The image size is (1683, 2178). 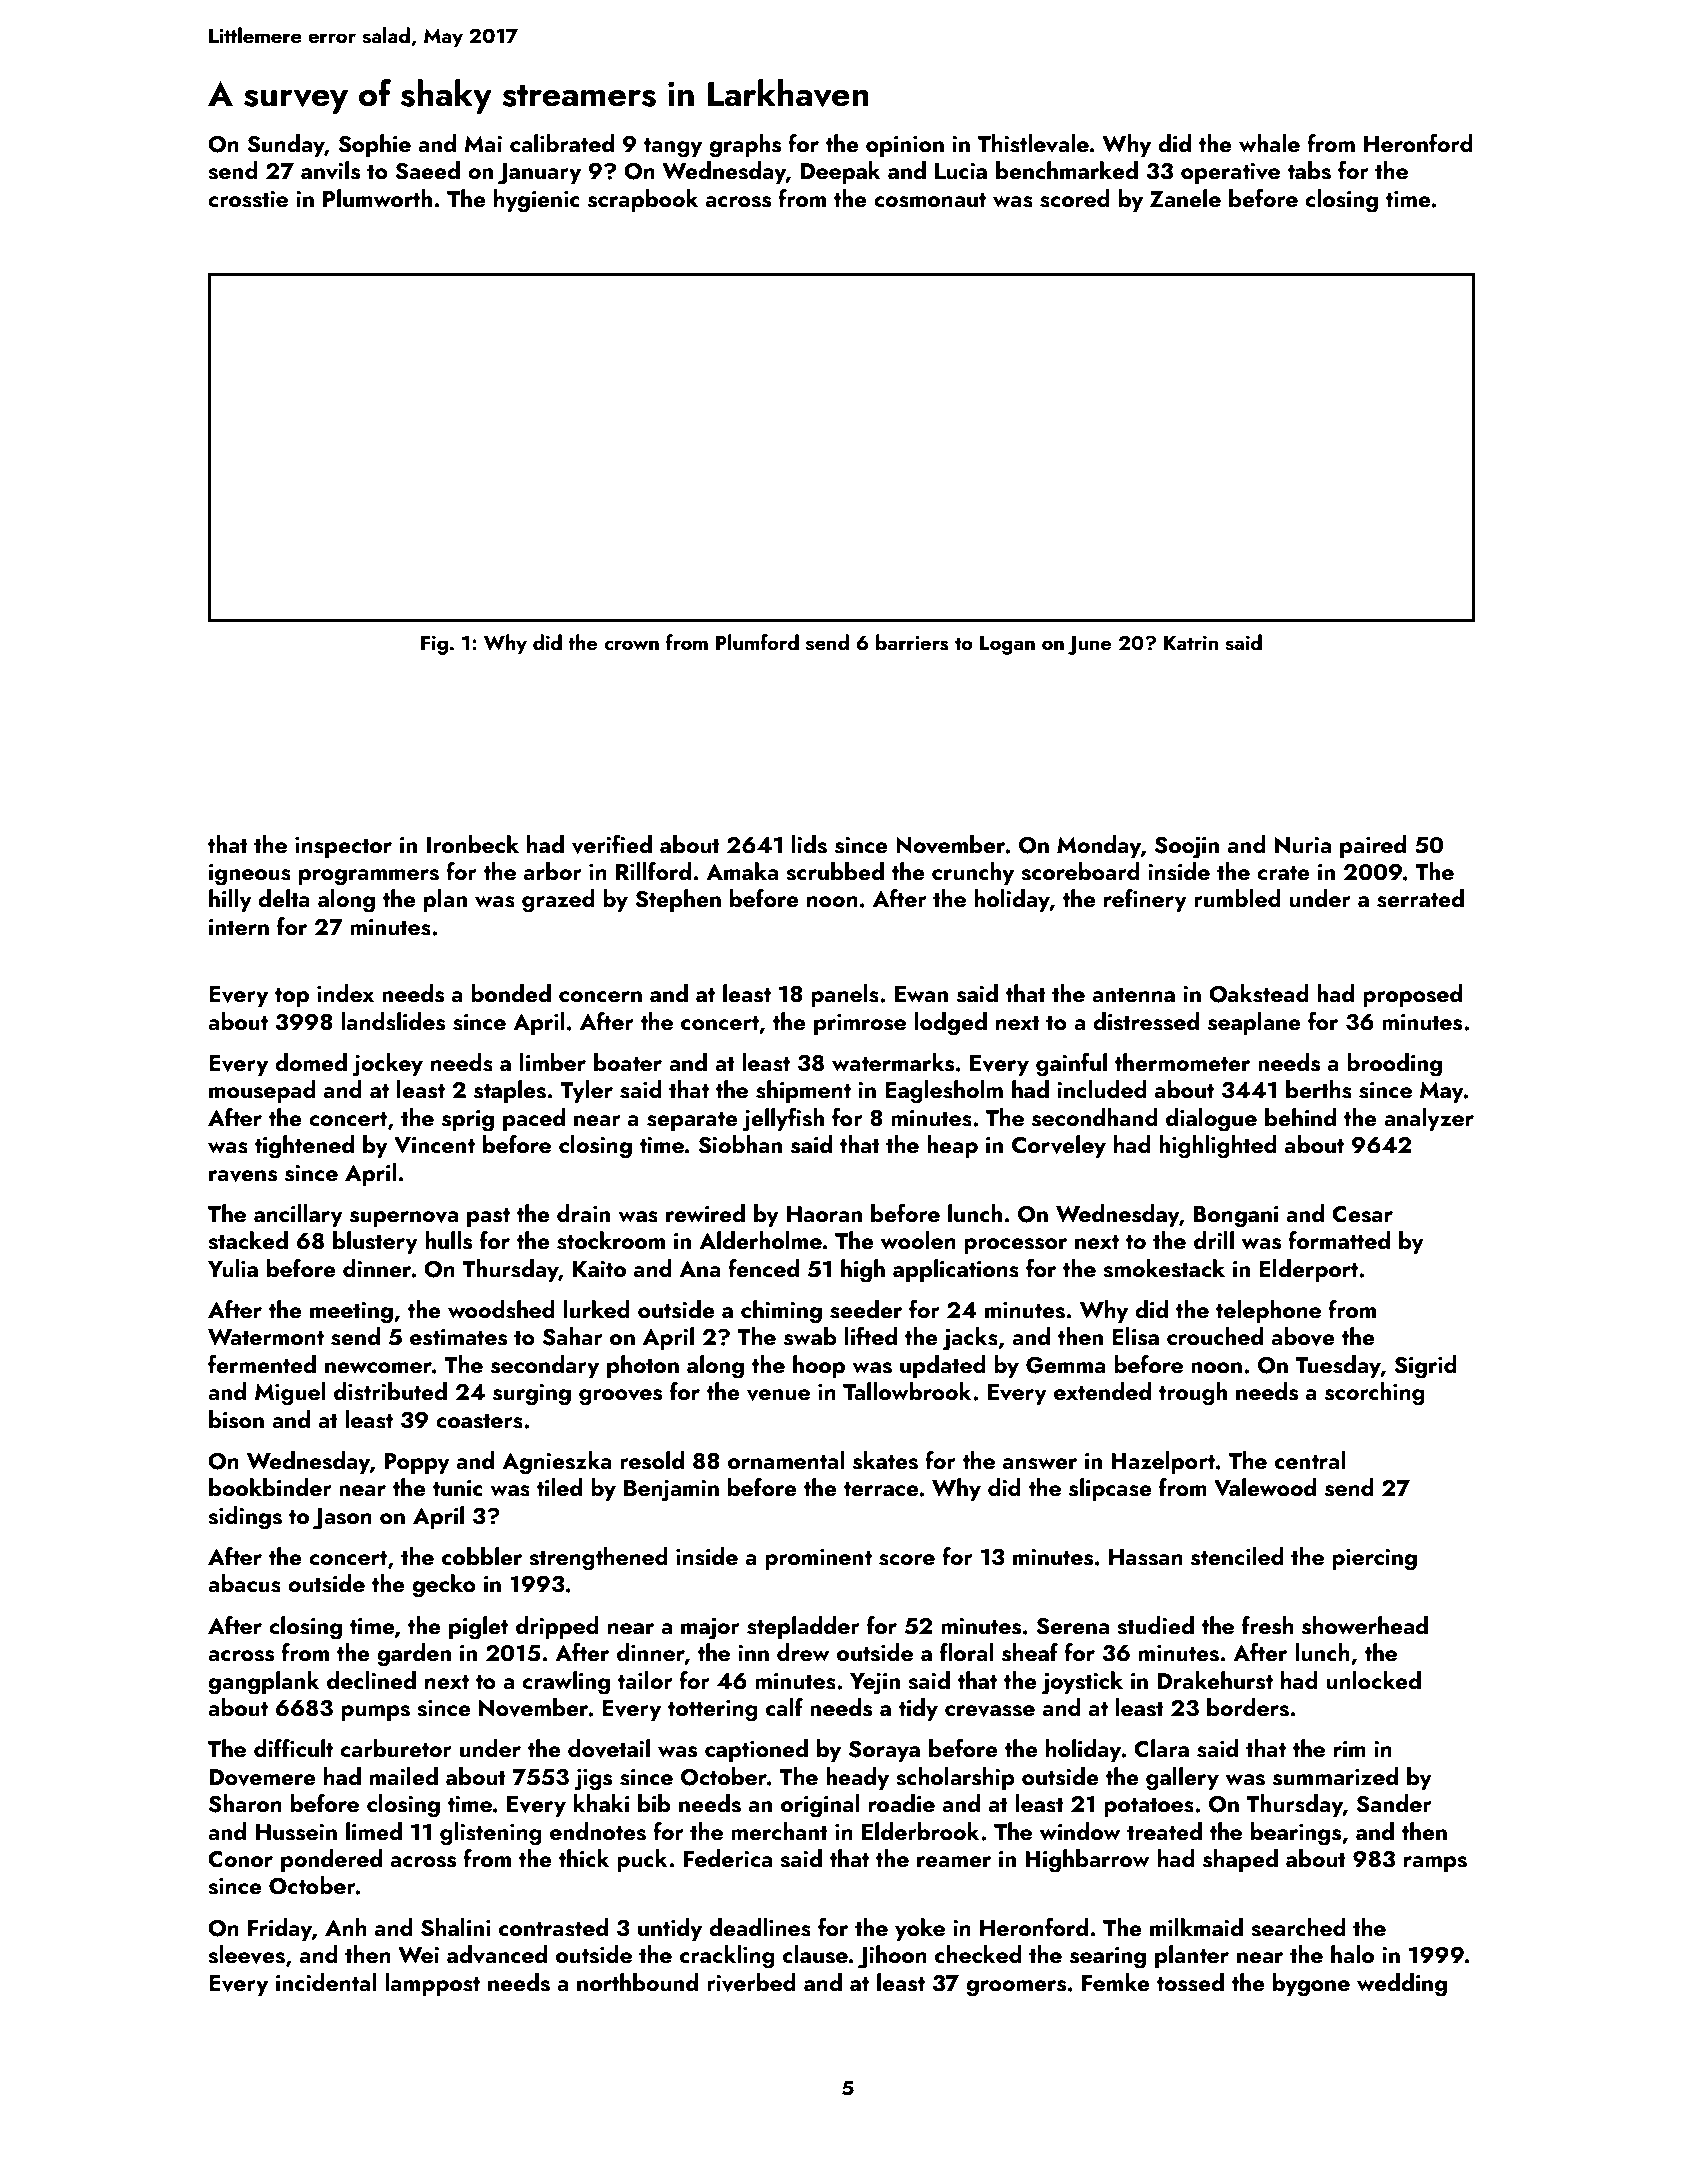 What do you see at coordinates (248, 199) in the document?
I see `crosstie` at bounding box center [248, 199].
